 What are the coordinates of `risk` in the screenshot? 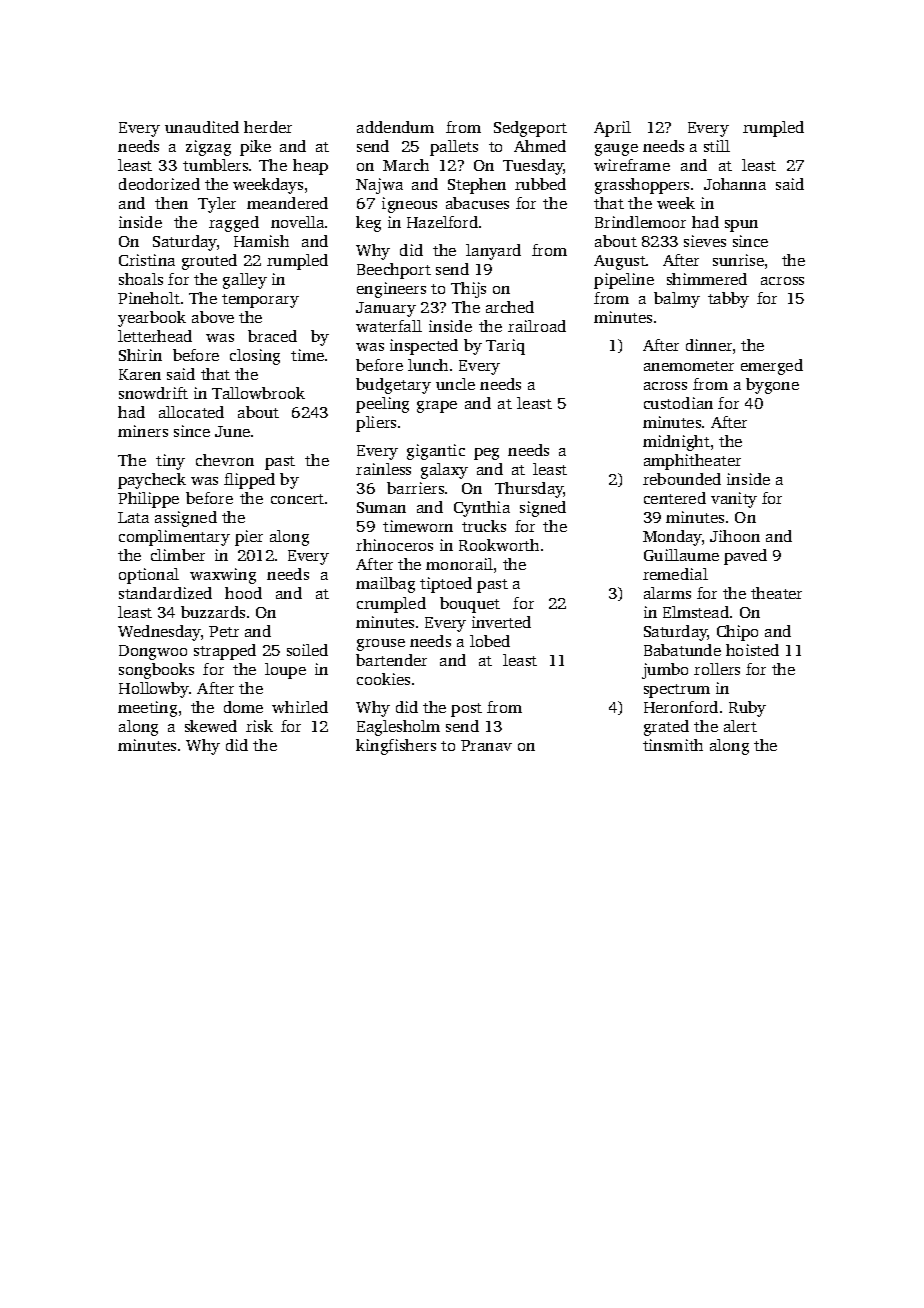 It's located at (259, 726).
